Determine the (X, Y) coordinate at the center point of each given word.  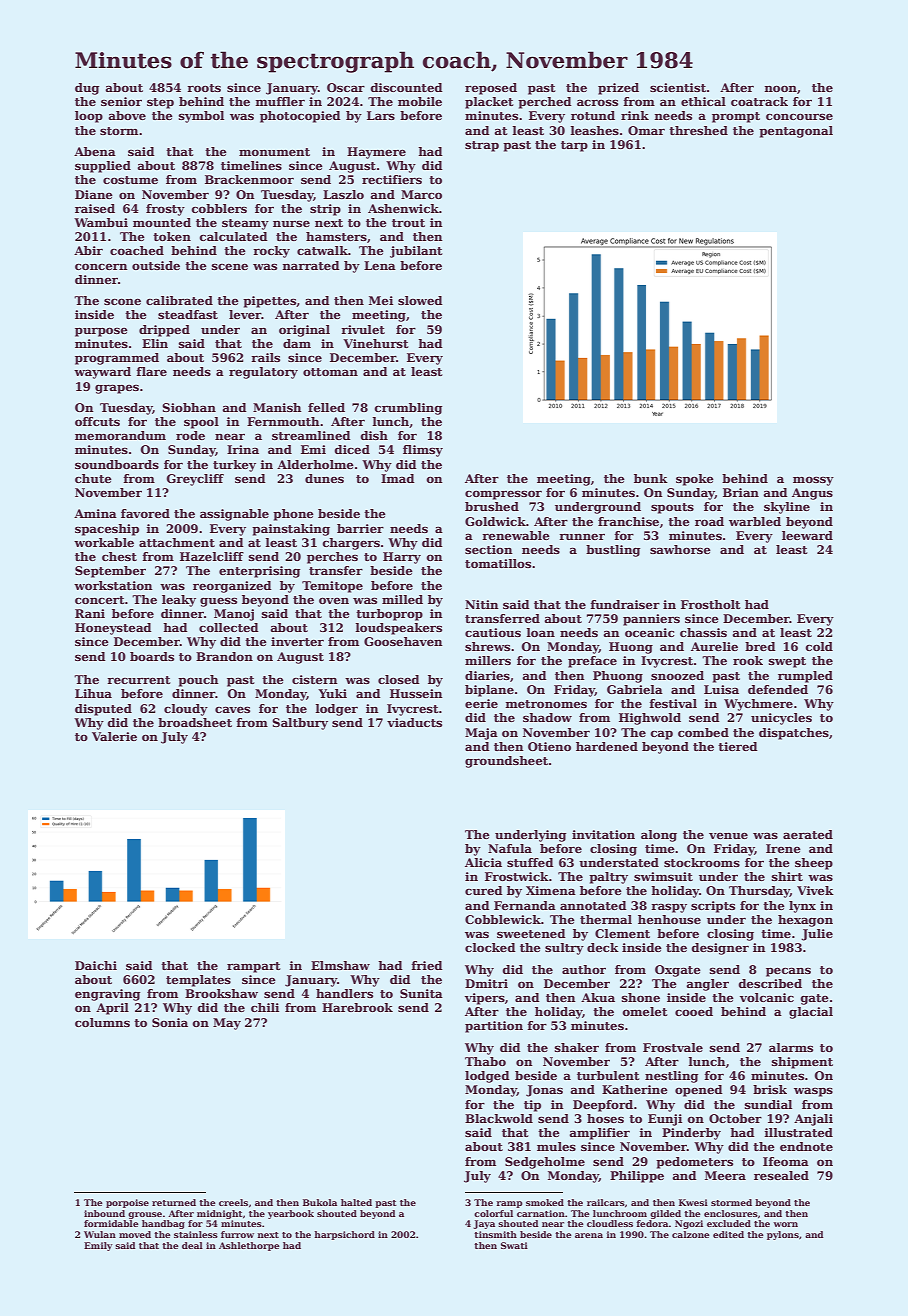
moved (135, 1234)
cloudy (186, 710)
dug (87, 89)
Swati (514, 1245)
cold (819, 646)
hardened (607, 746)
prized (618, 89)
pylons (783, 1235)
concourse (799, 116)
